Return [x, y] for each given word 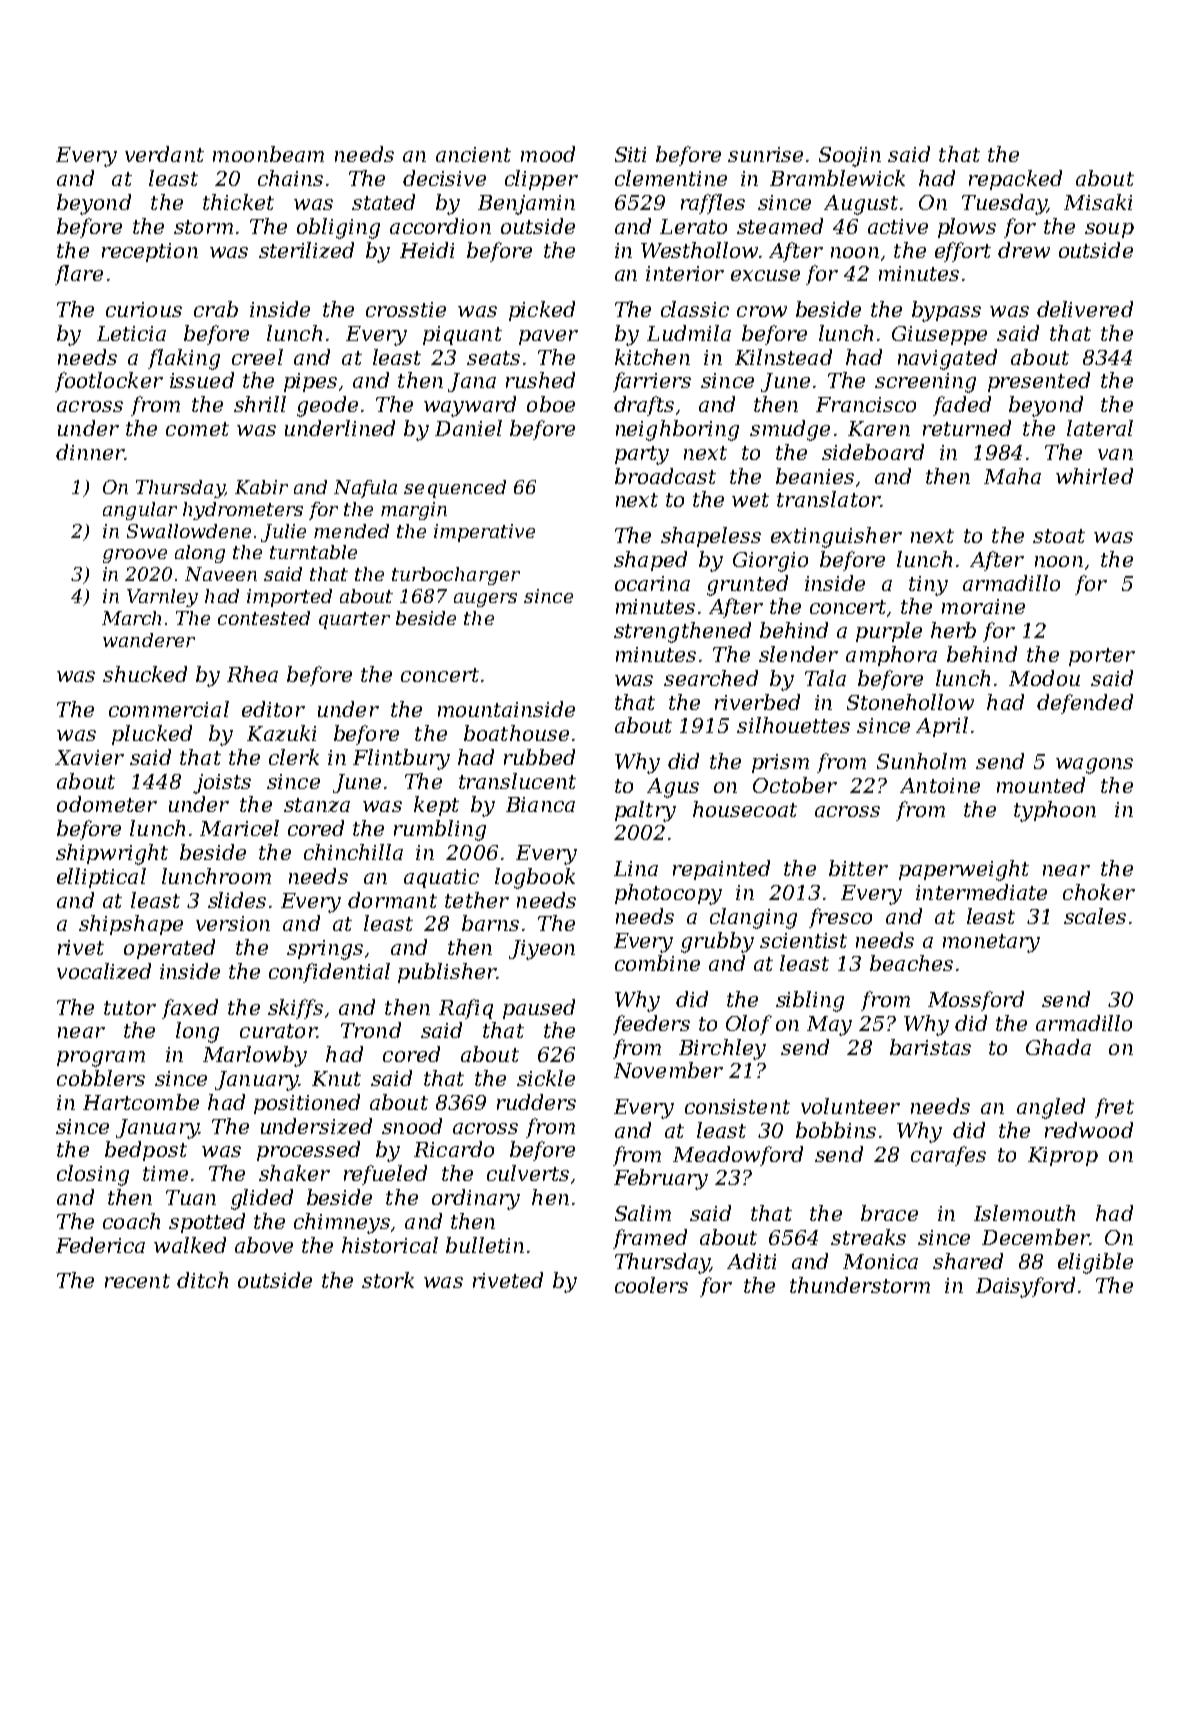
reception [150, 252]
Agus [673, 788]
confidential [329, 973]
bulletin [485, 1245]
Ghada [1058, 1047]
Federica [100, 1245]
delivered [1085, 309]
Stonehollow [910, 702]
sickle [546, 1078]
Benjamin [526, 205]
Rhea [252, 674]
